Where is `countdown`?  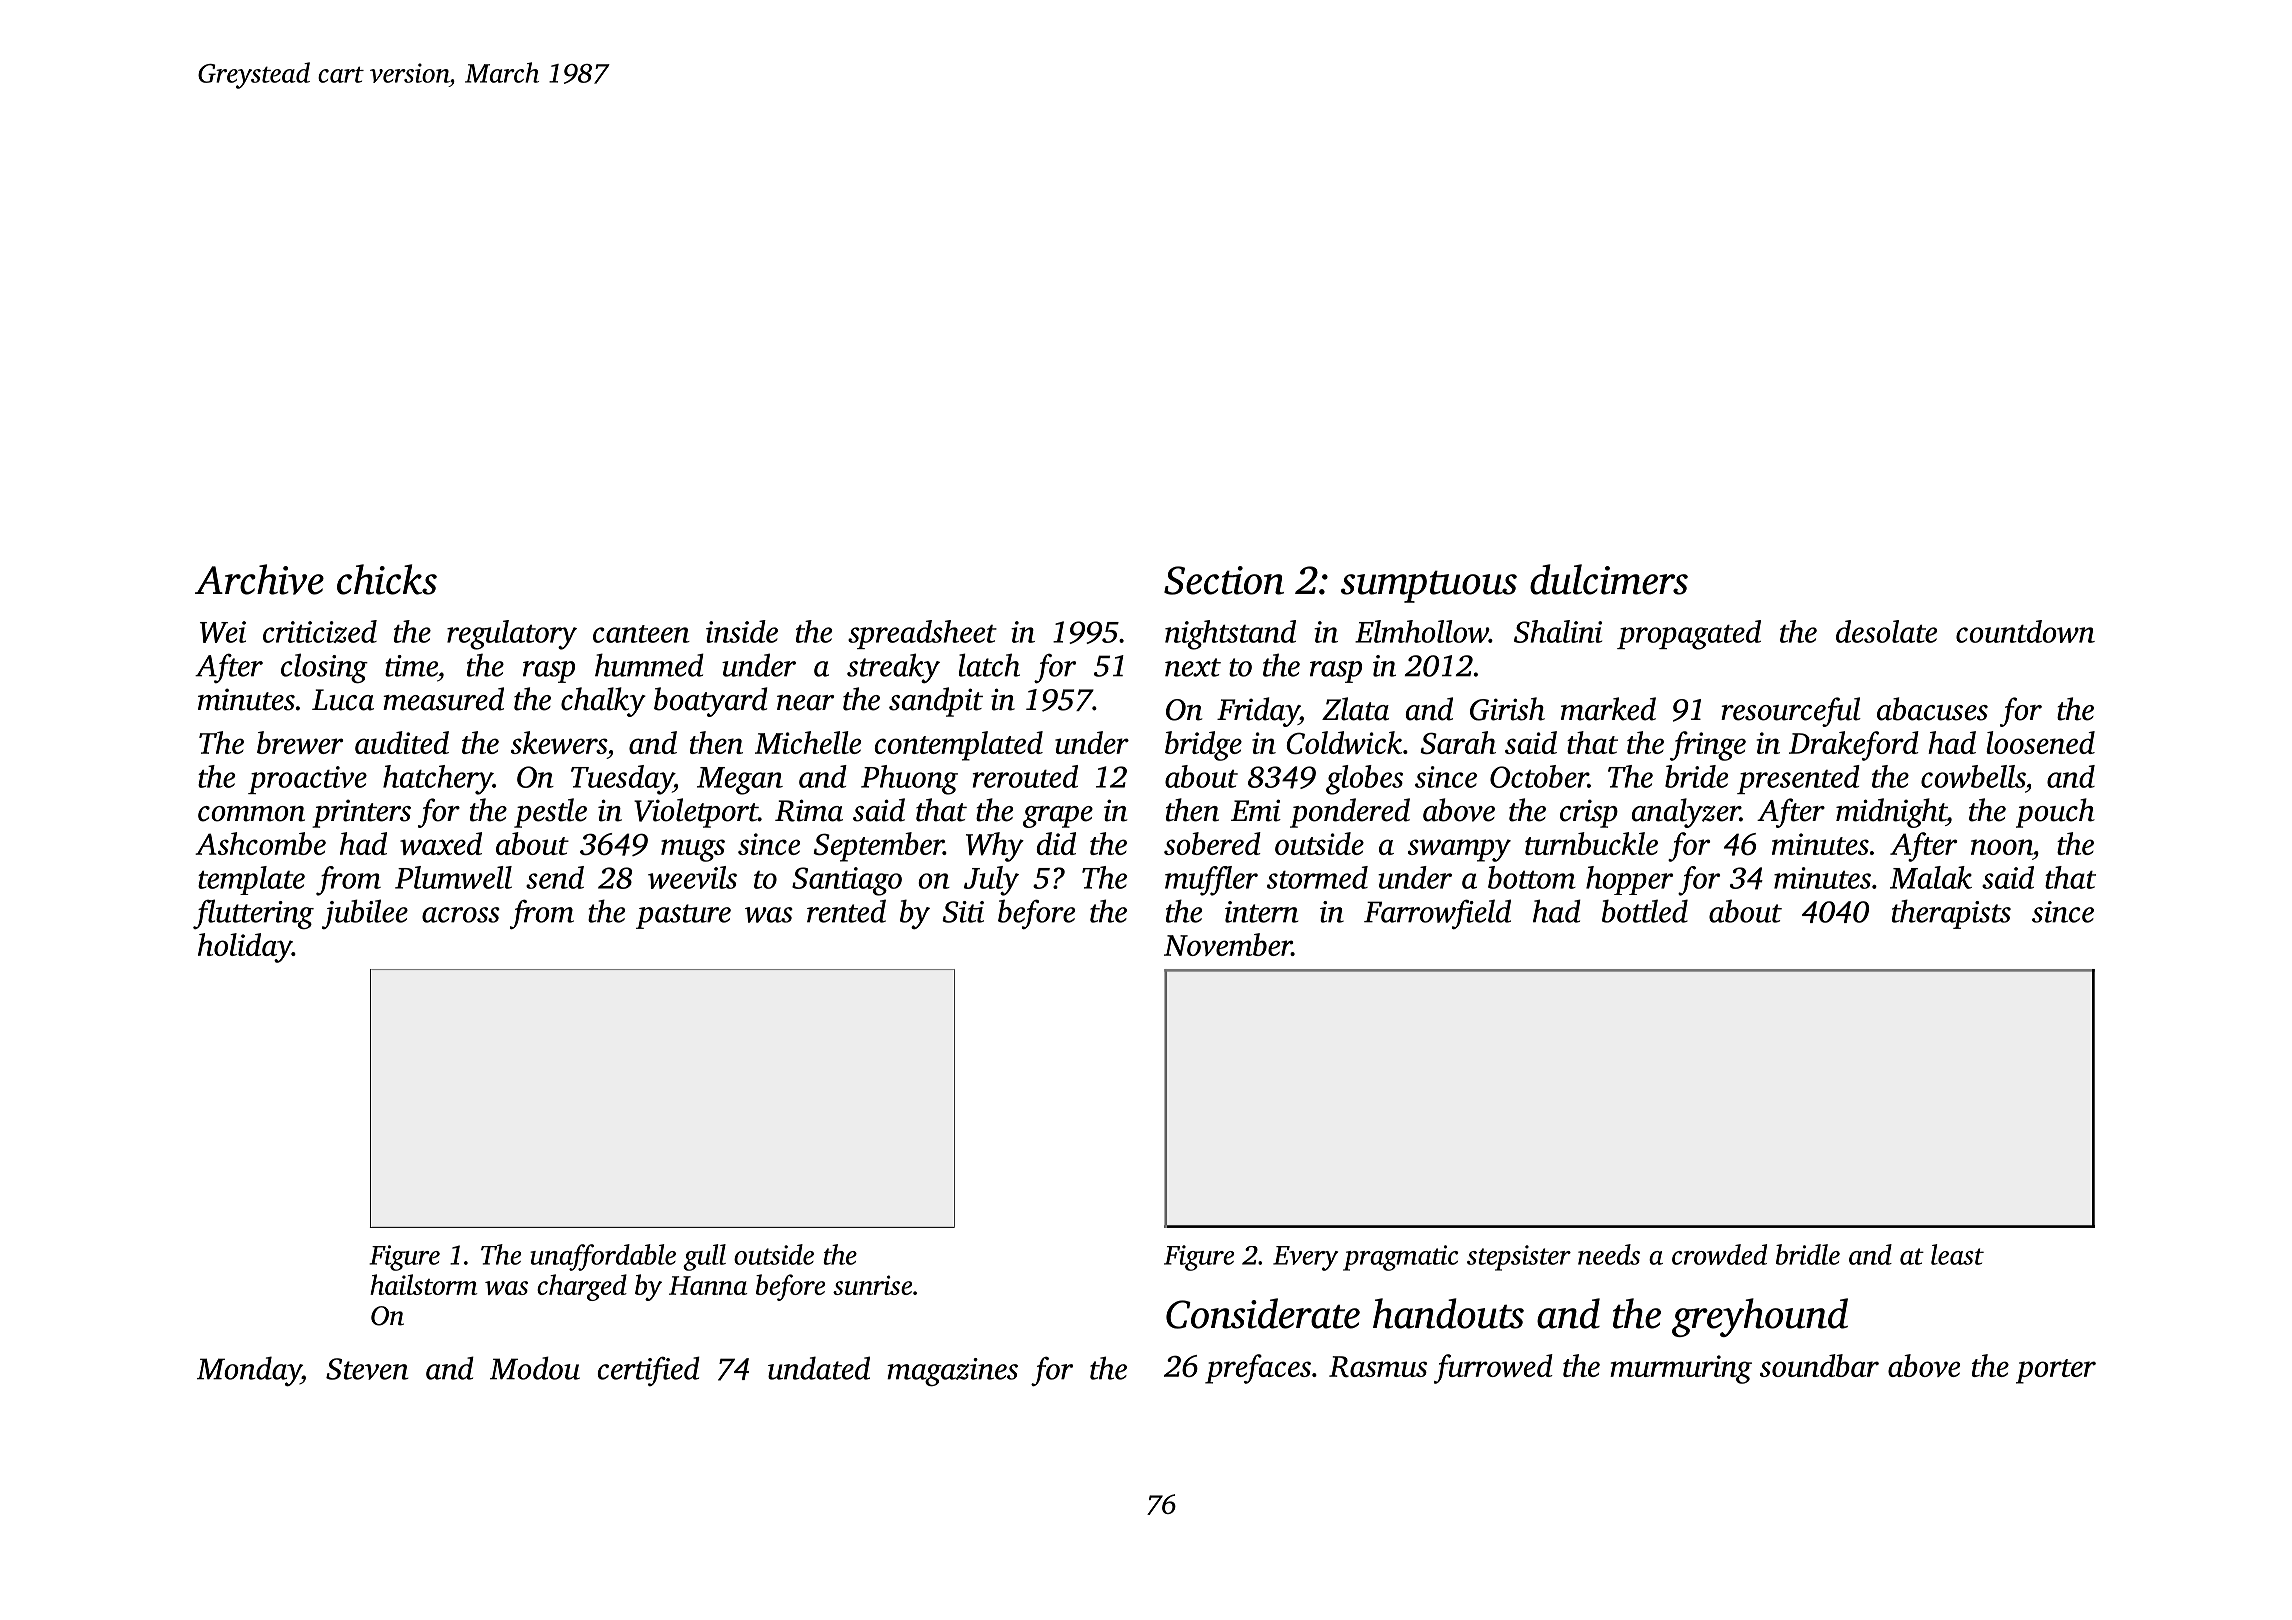 countdown is located at coordinates (2025, 631).
